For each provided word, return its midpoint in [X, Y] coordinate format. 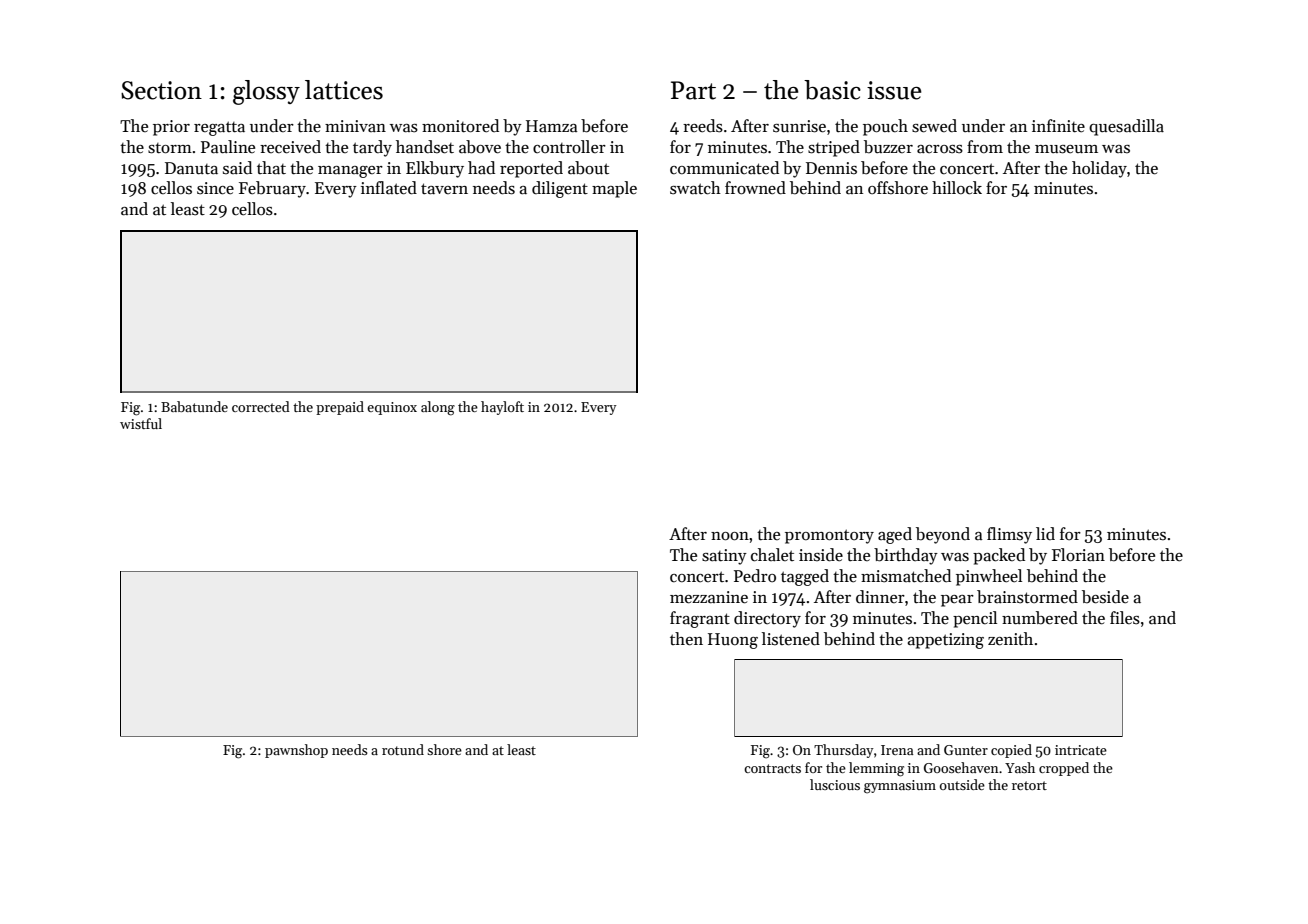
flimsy [1009, 535]
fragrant [700, 619]
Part [693, 90]
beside [1105, 597]
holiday [1099, 169]
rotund [403, 749]
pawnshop [296, 751]
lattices [344, 90]
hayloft [502, 408]
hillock [957, 188]
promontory [829, 536]
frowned [755, 188]
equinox [392, 408]
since [215, 188]
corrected [261, 406]
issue [894, 90]
